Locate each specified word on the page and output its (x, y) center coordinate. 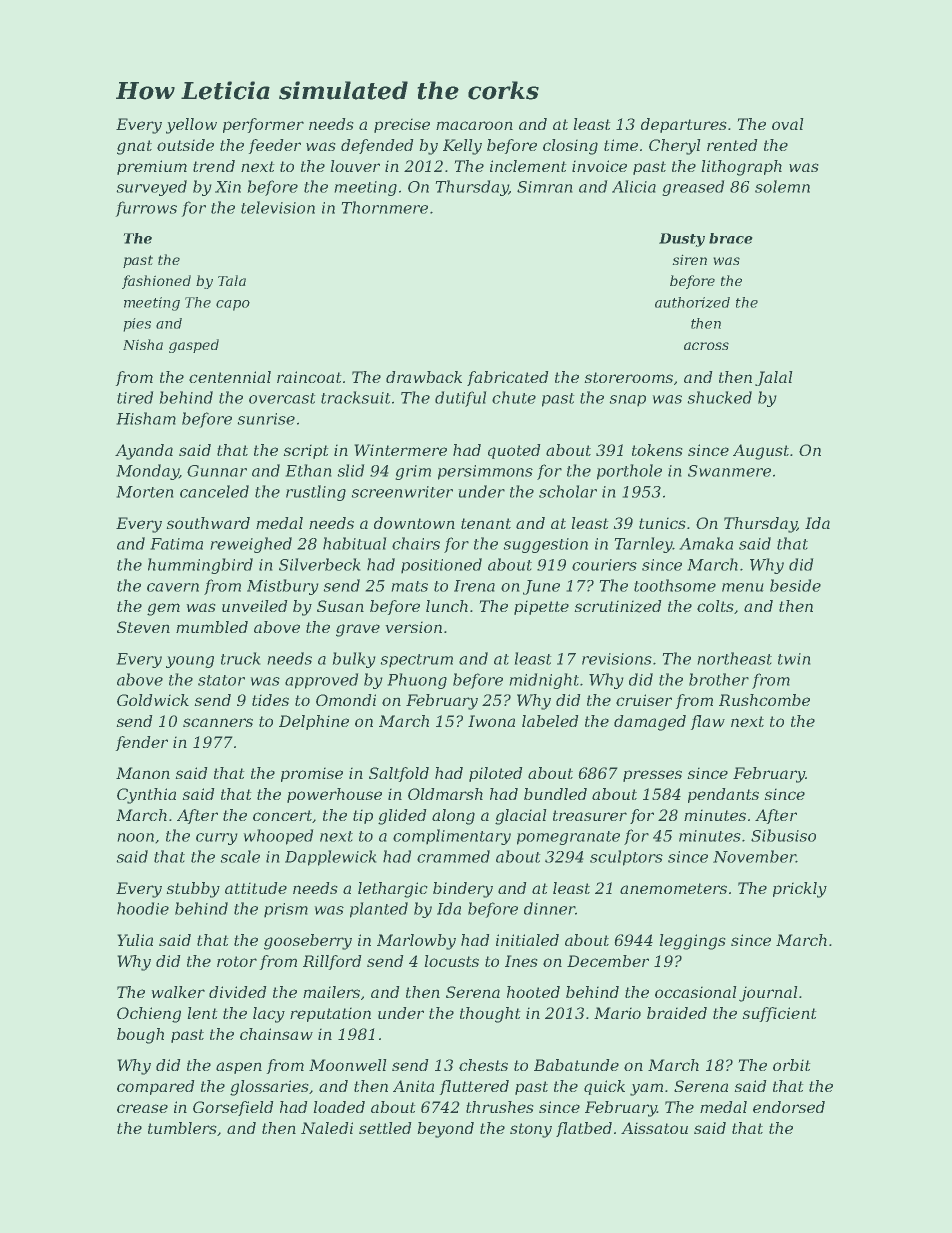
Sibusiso (783, 835)
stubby (193, 890)
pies (137, 325)
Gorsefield (233, 1108)
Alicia (634, 186)
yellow (191, 126)
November (754, 856)
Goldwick (153, 700)
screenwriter (402, 492)
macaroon (474, 125)
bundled (555, 794)
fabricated (508, 378)
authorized (692, 302)
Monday (147, 472)
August (761, 452)
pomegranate (568, 838)
